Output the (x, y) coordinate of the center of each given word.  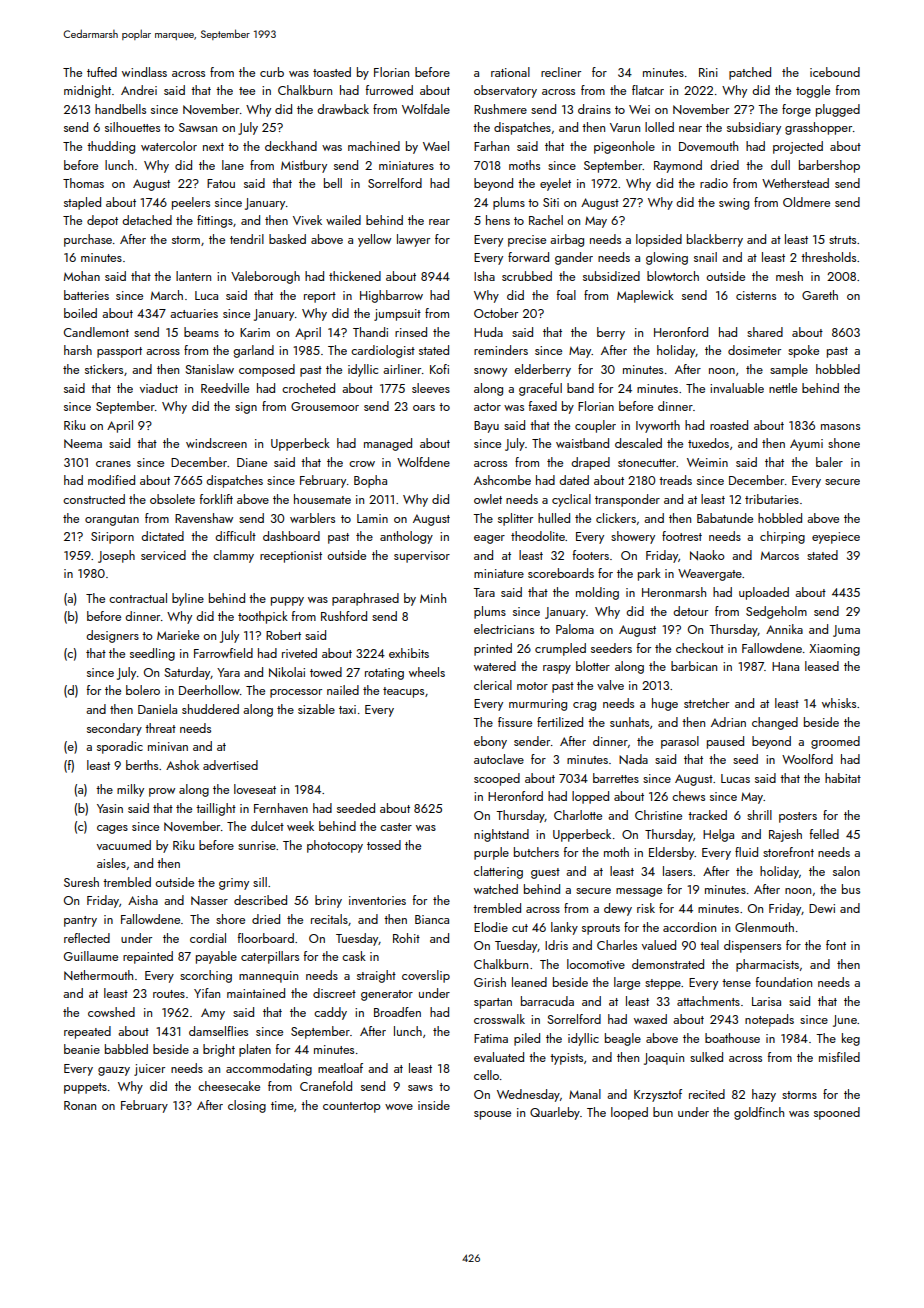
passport (119, 352)
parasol (680, 742)
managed (388, 444)
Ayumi (806, 445)
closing (247, 1106)
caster (396, 827)
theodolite (538, 536)
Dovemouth (708, 146)
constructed (94, 499)
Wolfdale (426, 109)
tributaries (772, 499)
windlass (144, 72)
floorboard (266, 938)
